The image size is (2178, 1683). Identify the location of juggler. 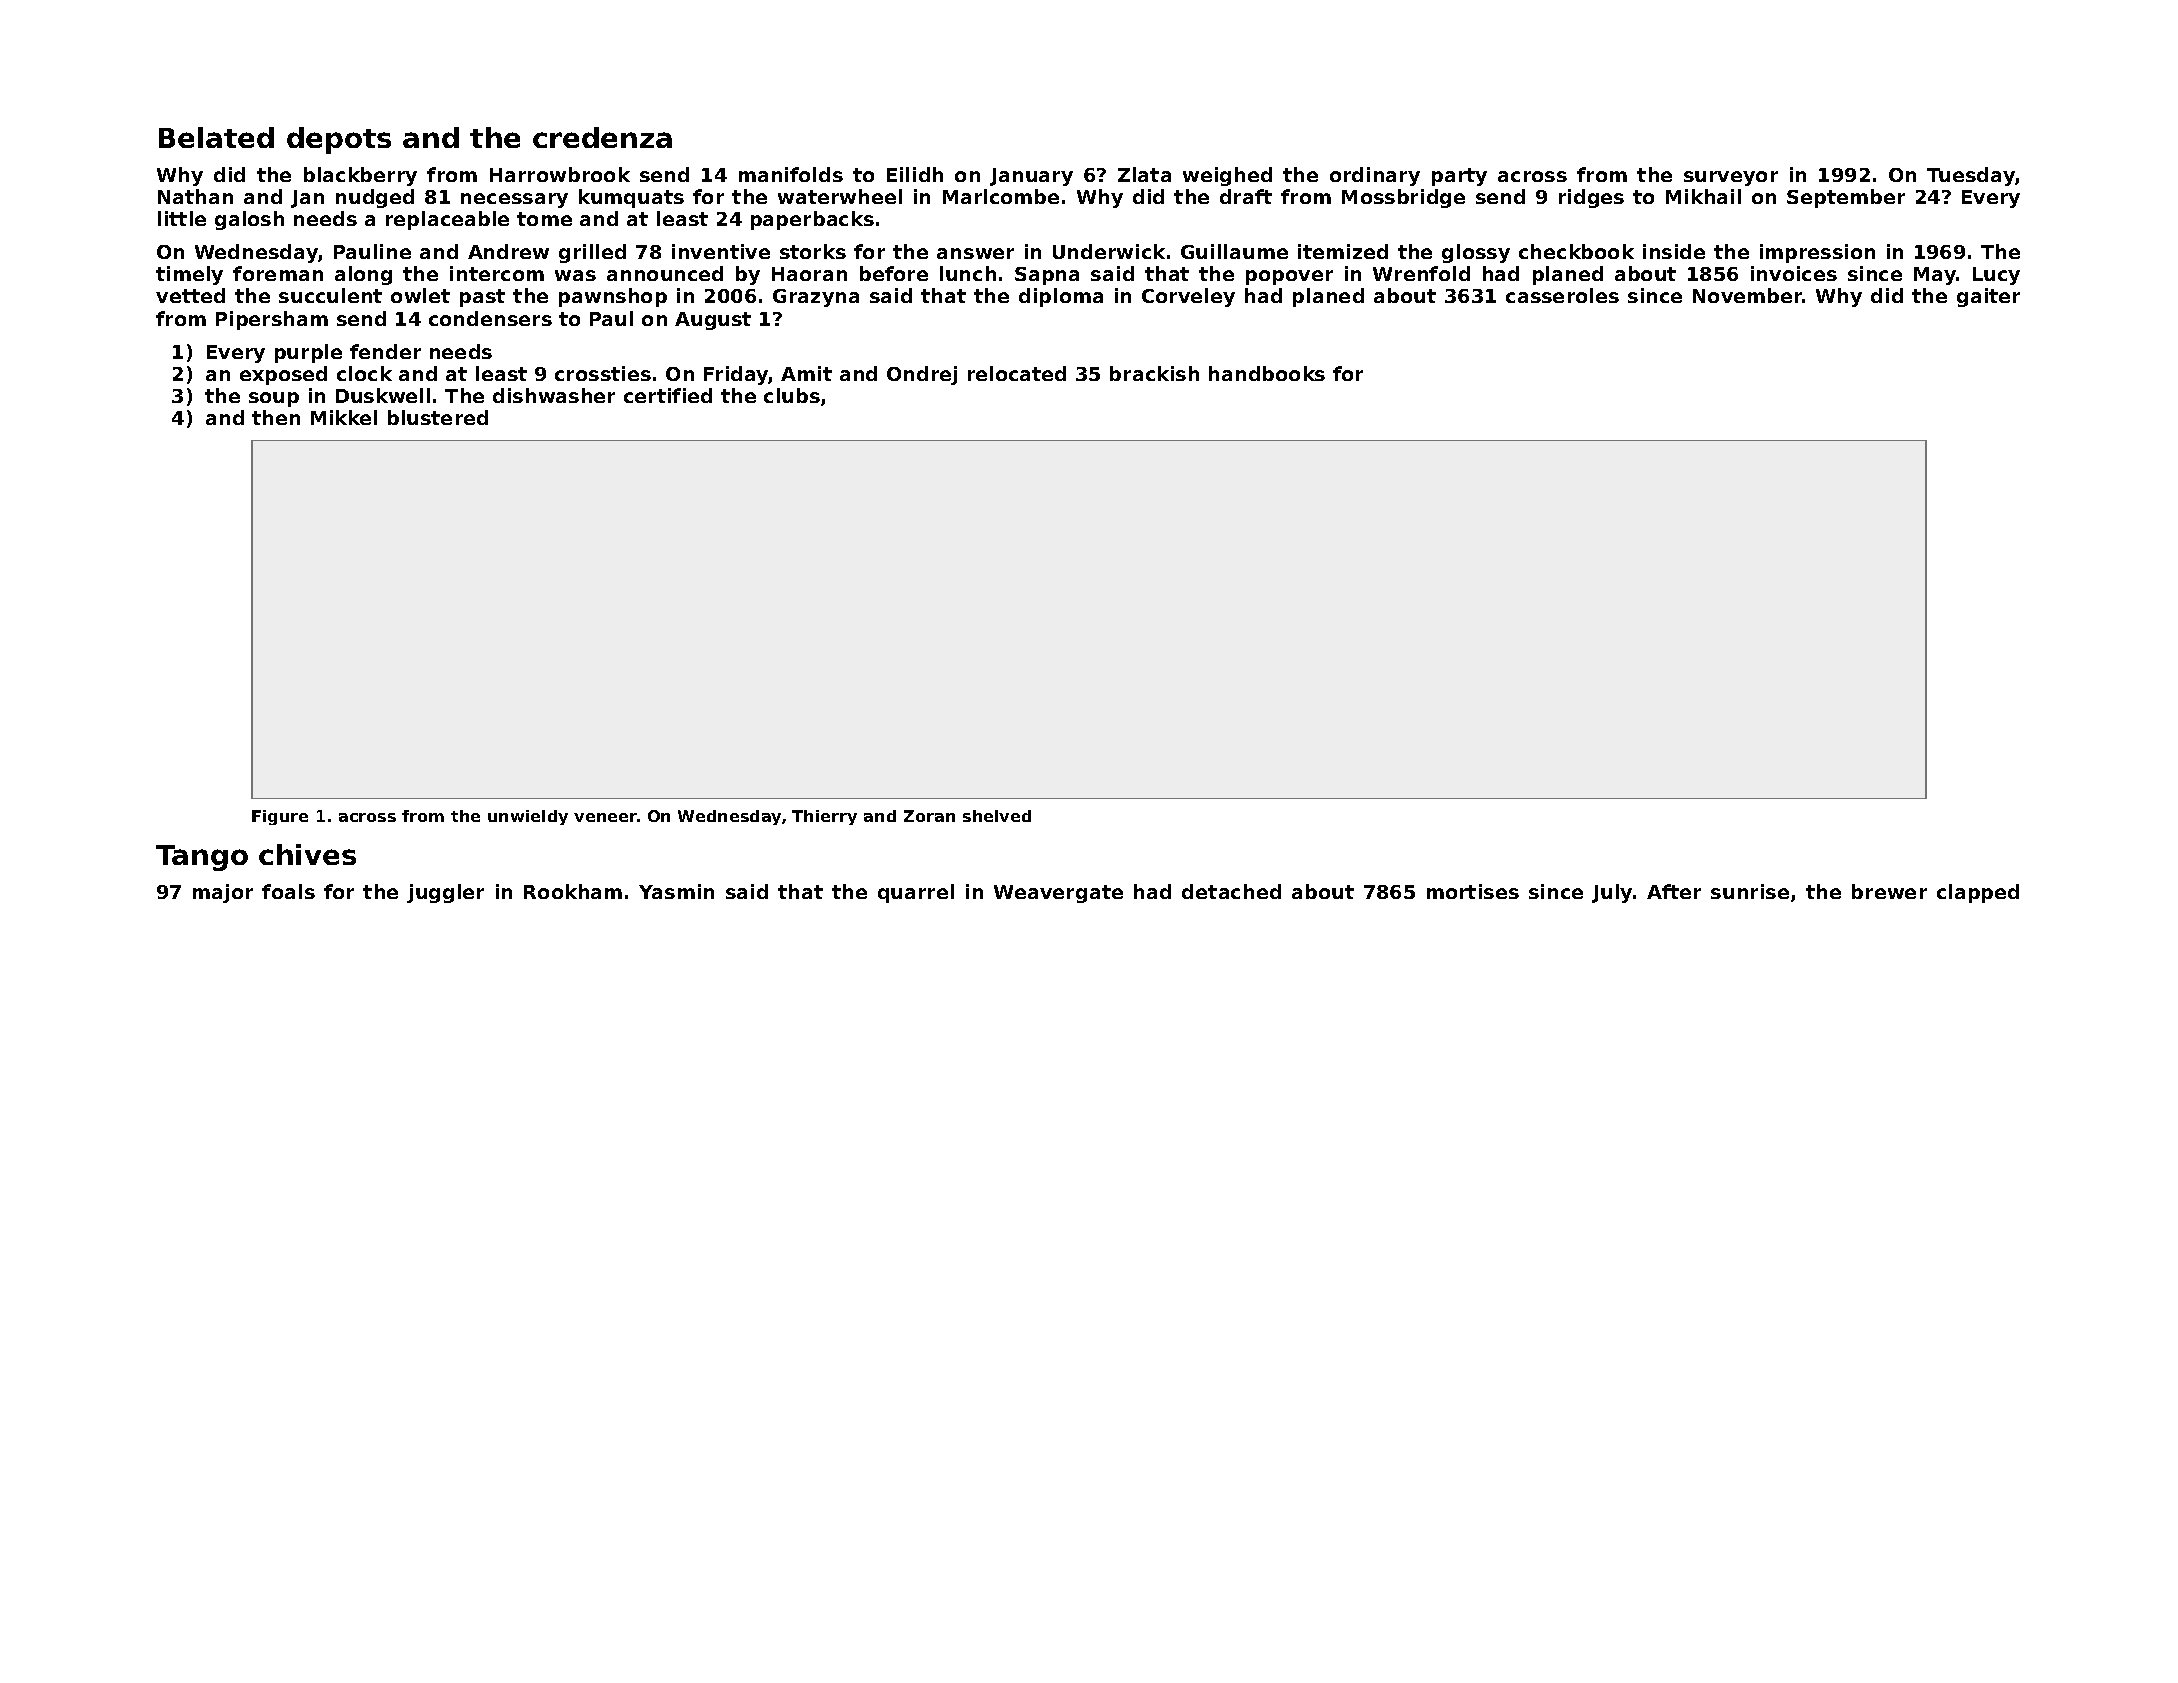
(445, 893).
